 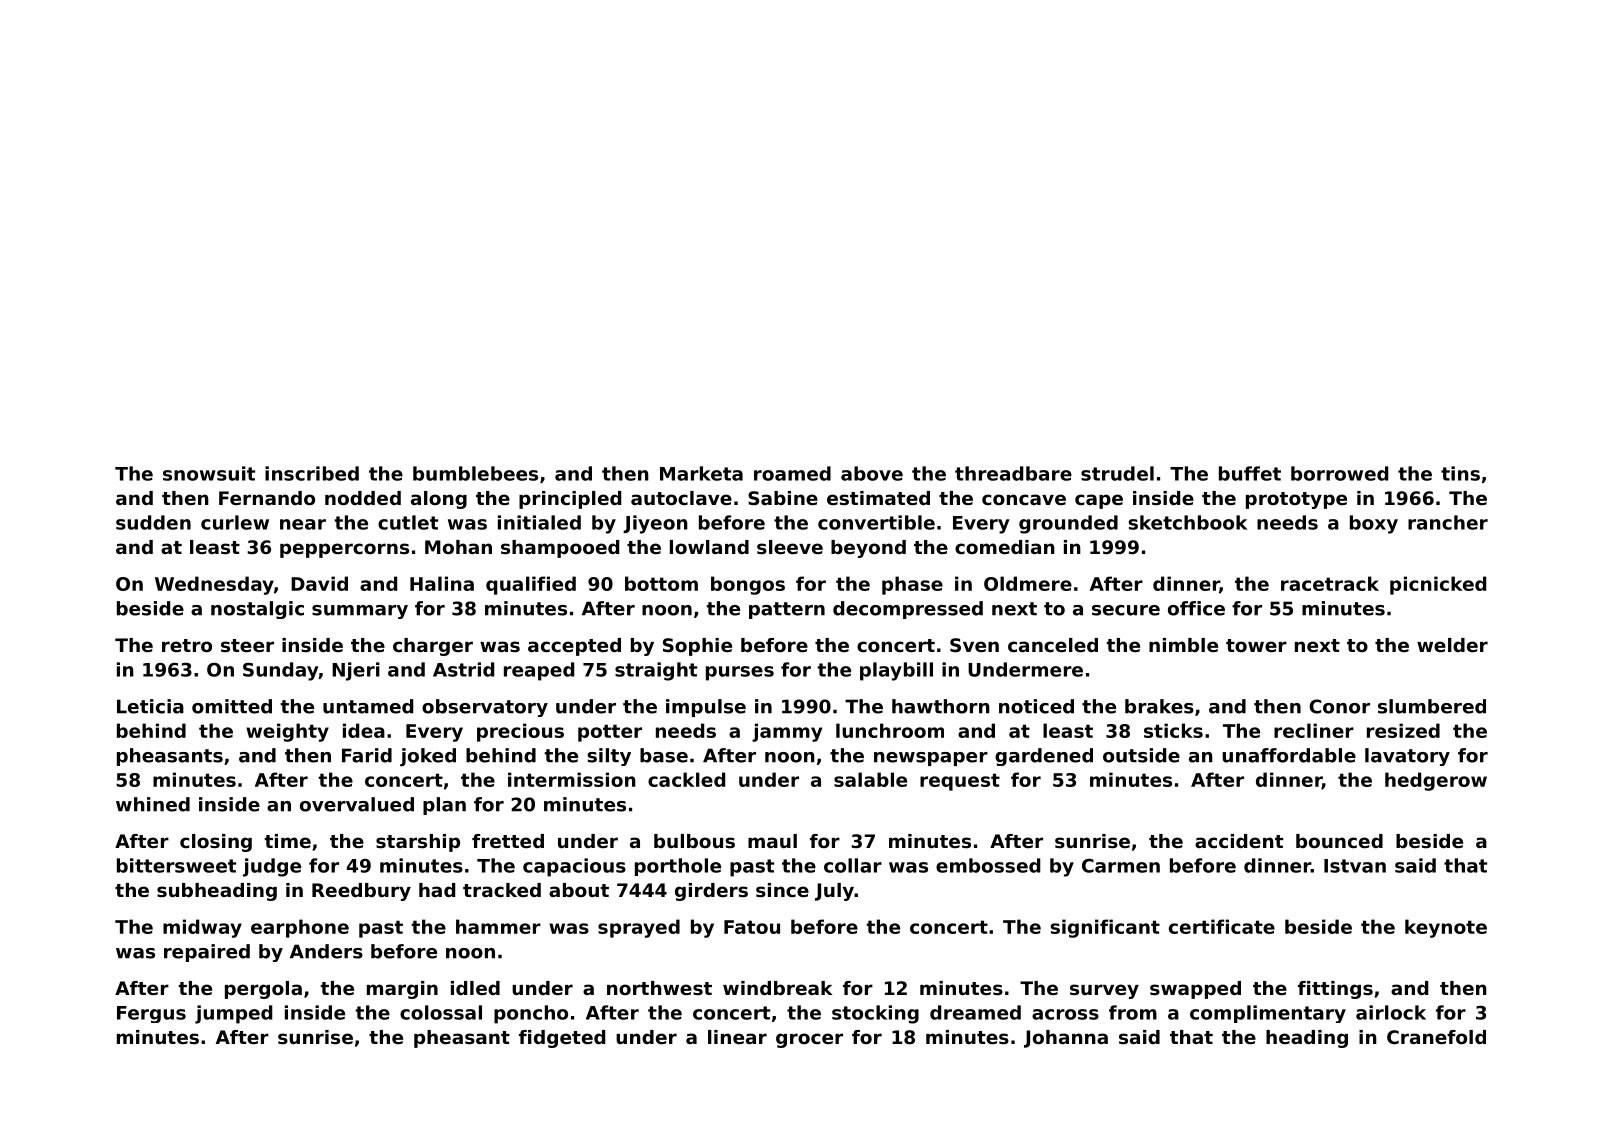 What do you see at coordinates (1159, 706) in the screenshot?
I see `brakes` at bounding box center [1159, 706].
